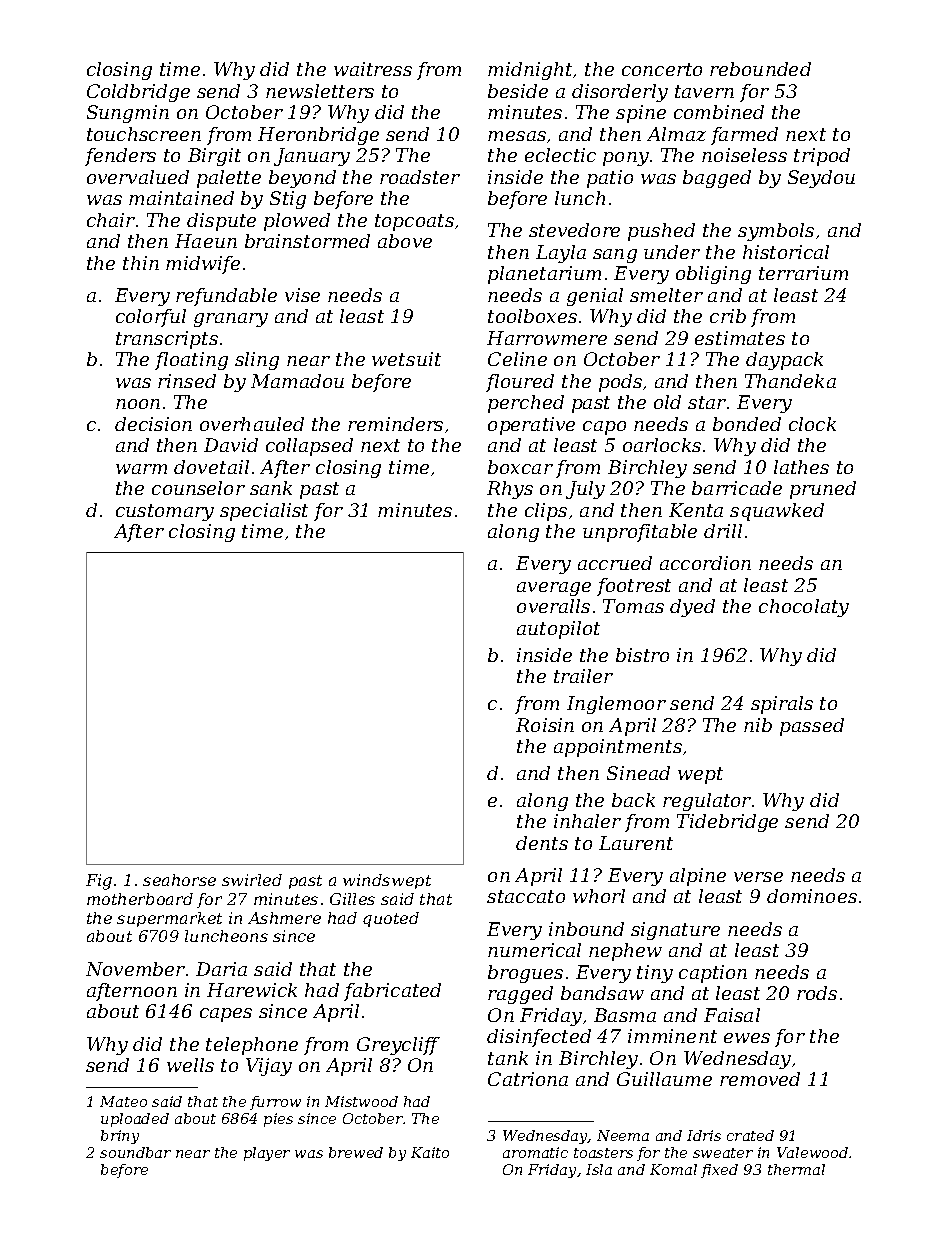  Describe the element at coordinates (553, 606) in the page. I see `overalls` at that location.
